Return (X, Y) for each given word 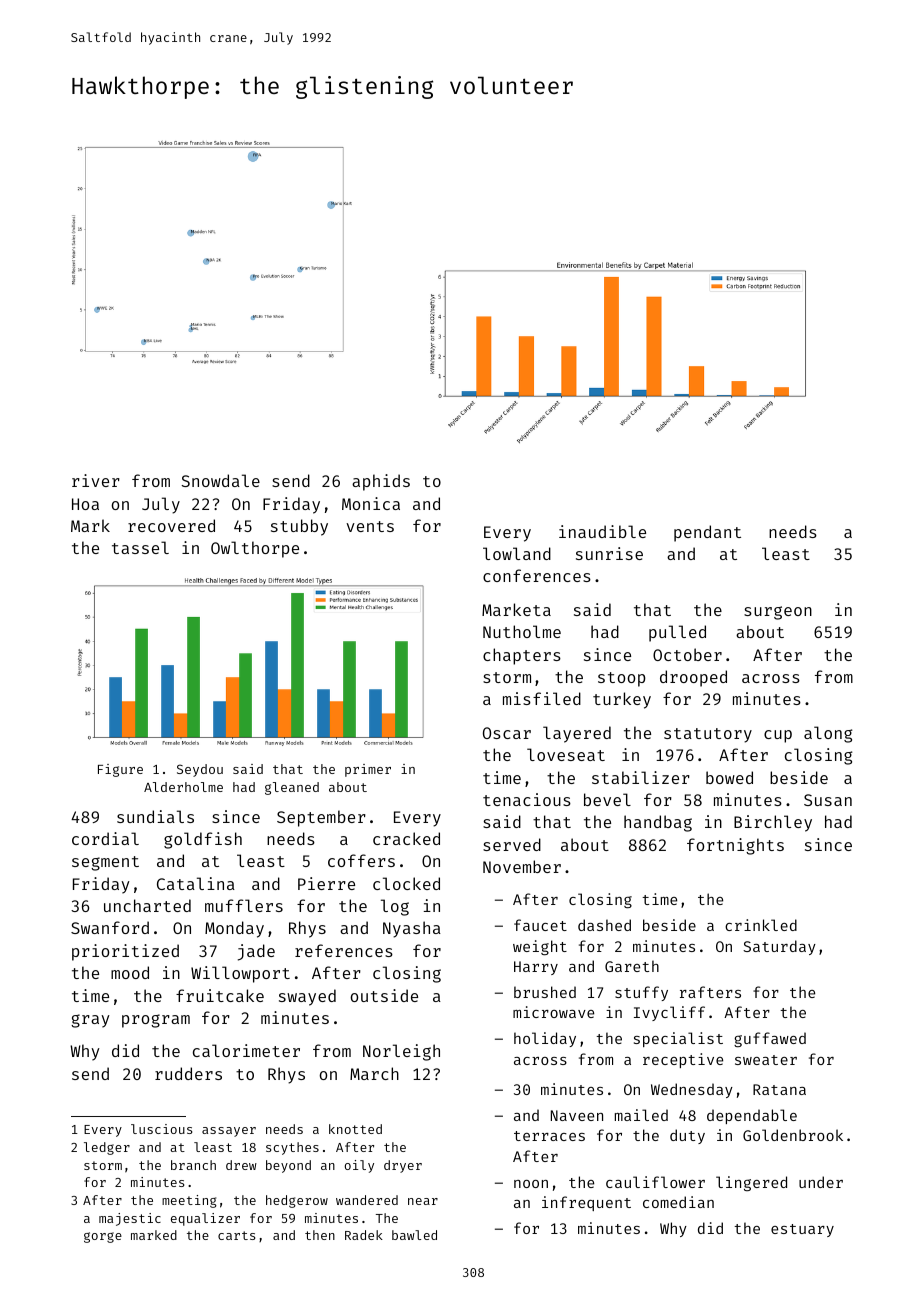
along (828, 734)
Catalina (196, 883)
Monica (371, 503)
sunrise (609, 553)
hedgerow (297, 1201)
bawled (414, 1235)
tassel (140, 547)
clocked (406, 883)
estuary (802, 1230)
